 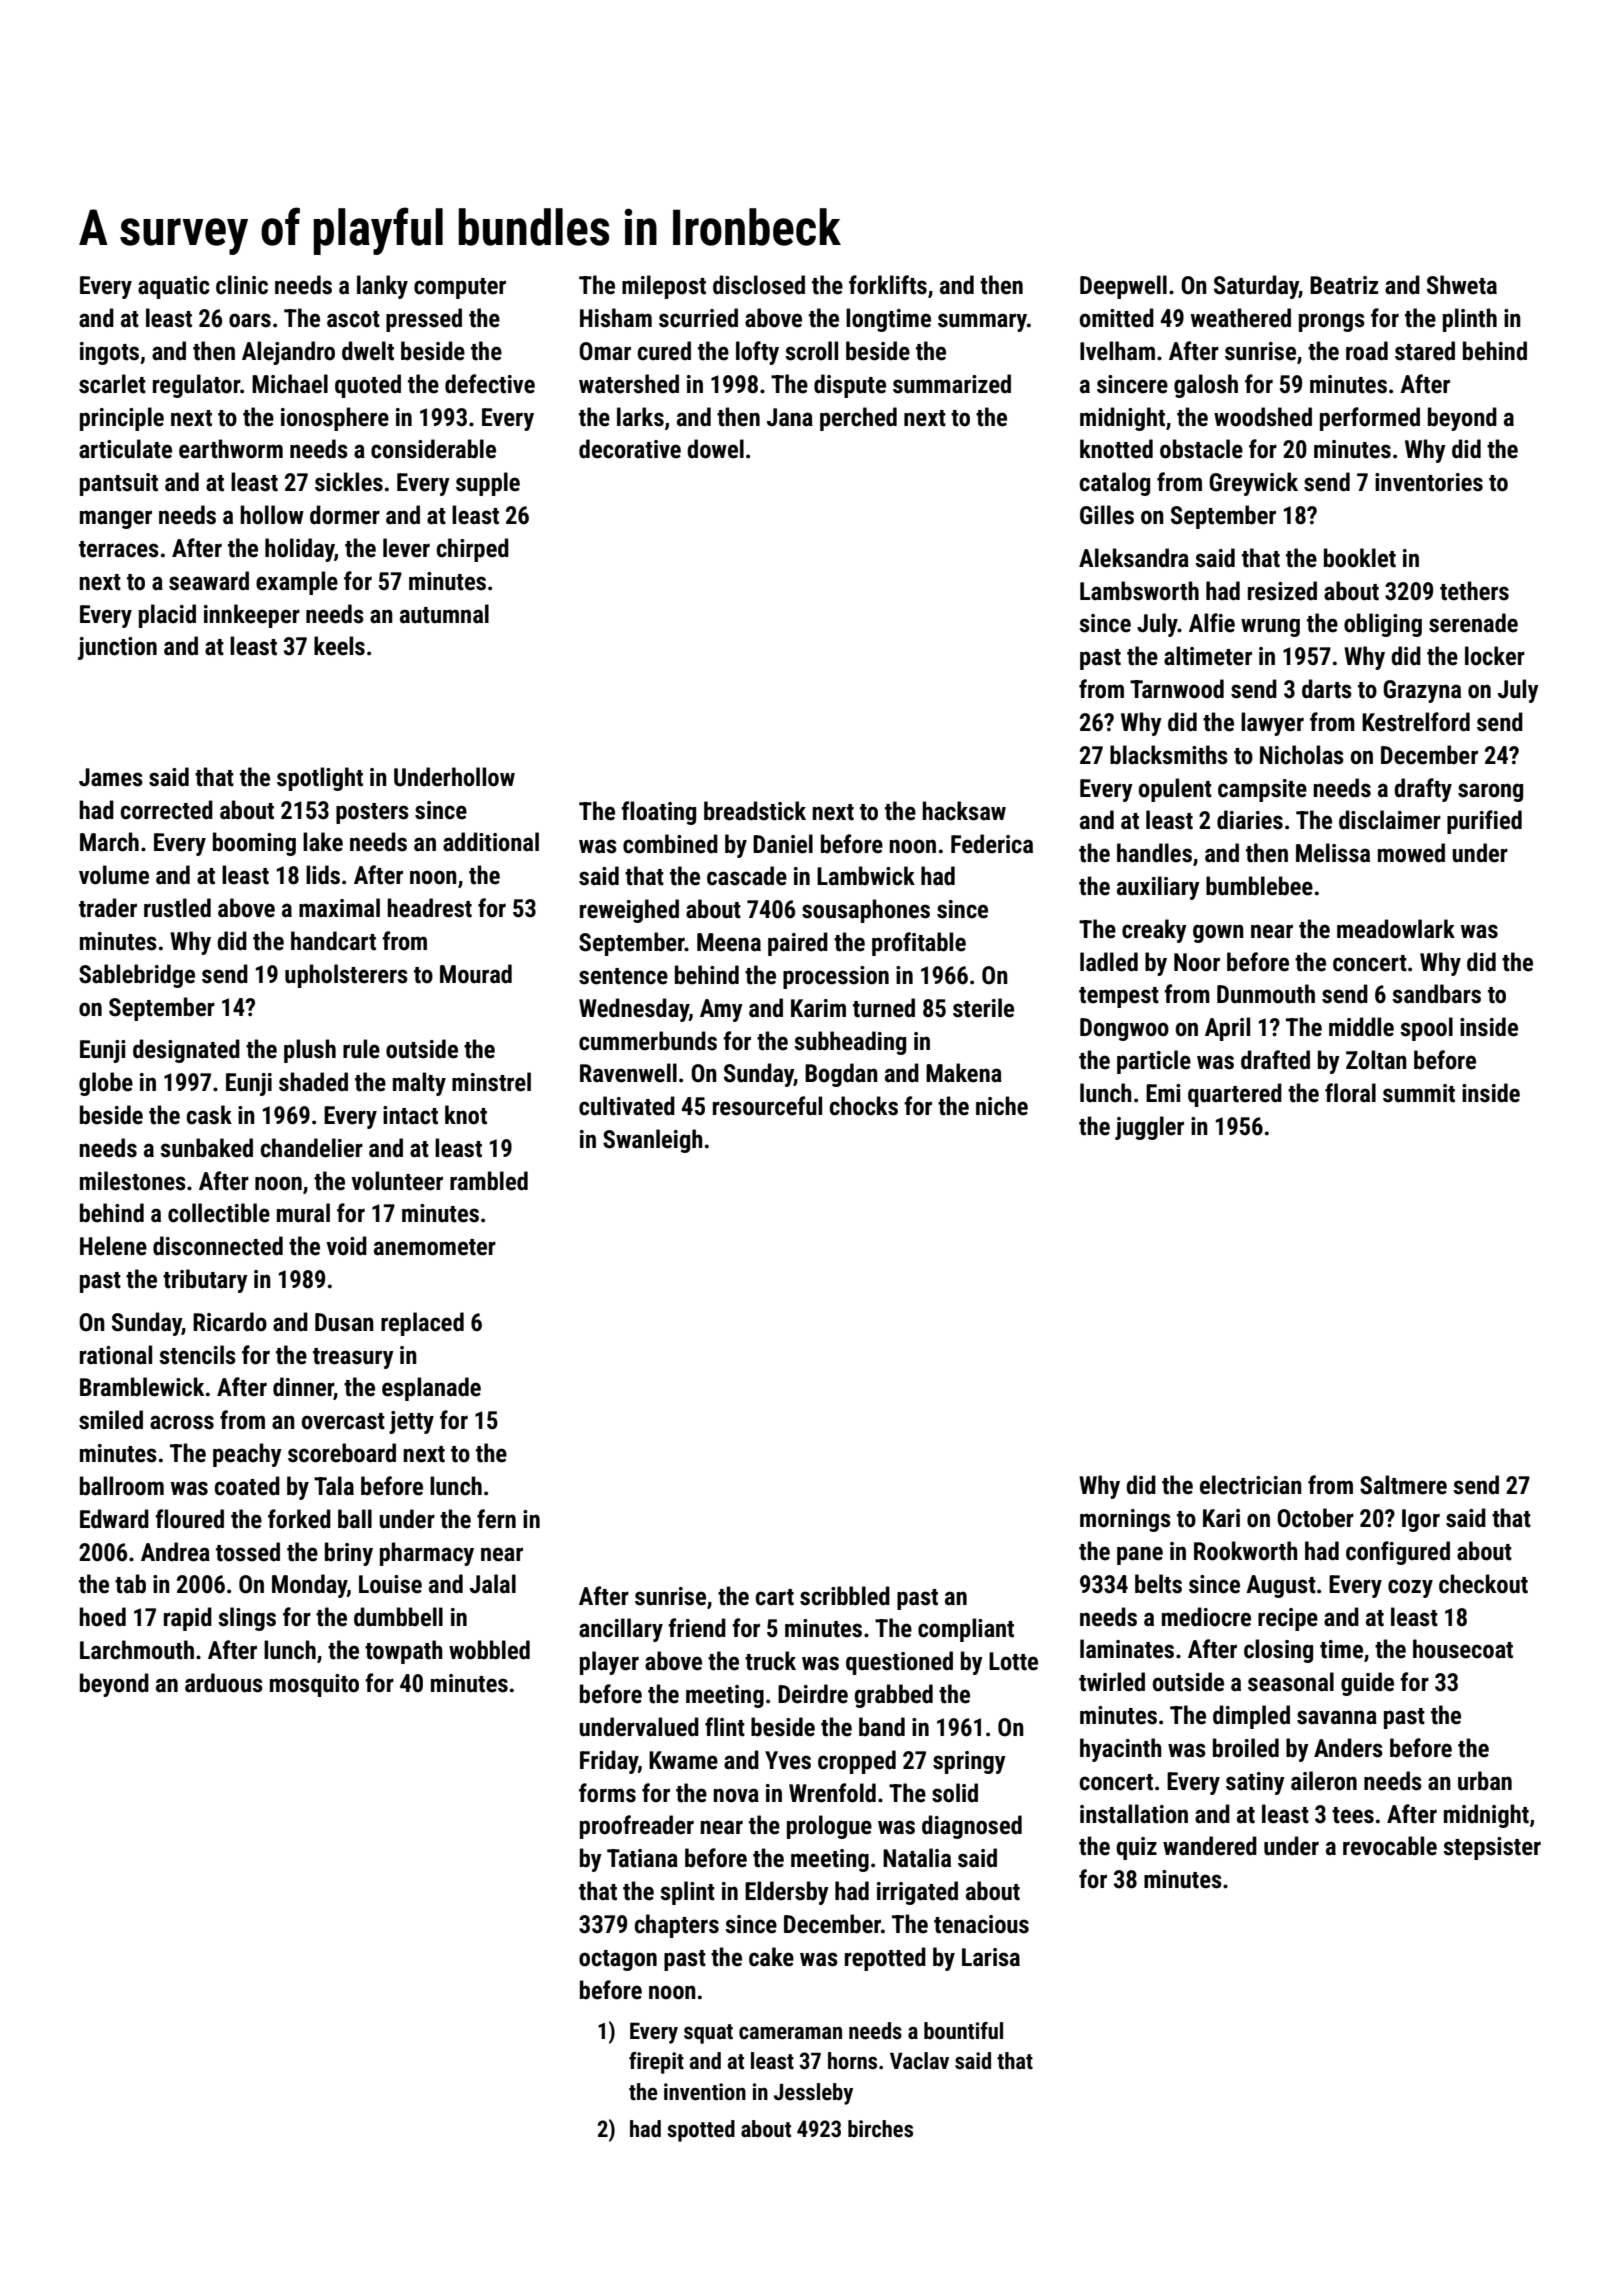 What do you see at coordinates (224, 1683) in the screenshot?
I see `arduous` at bounding box center [224, 1683].
